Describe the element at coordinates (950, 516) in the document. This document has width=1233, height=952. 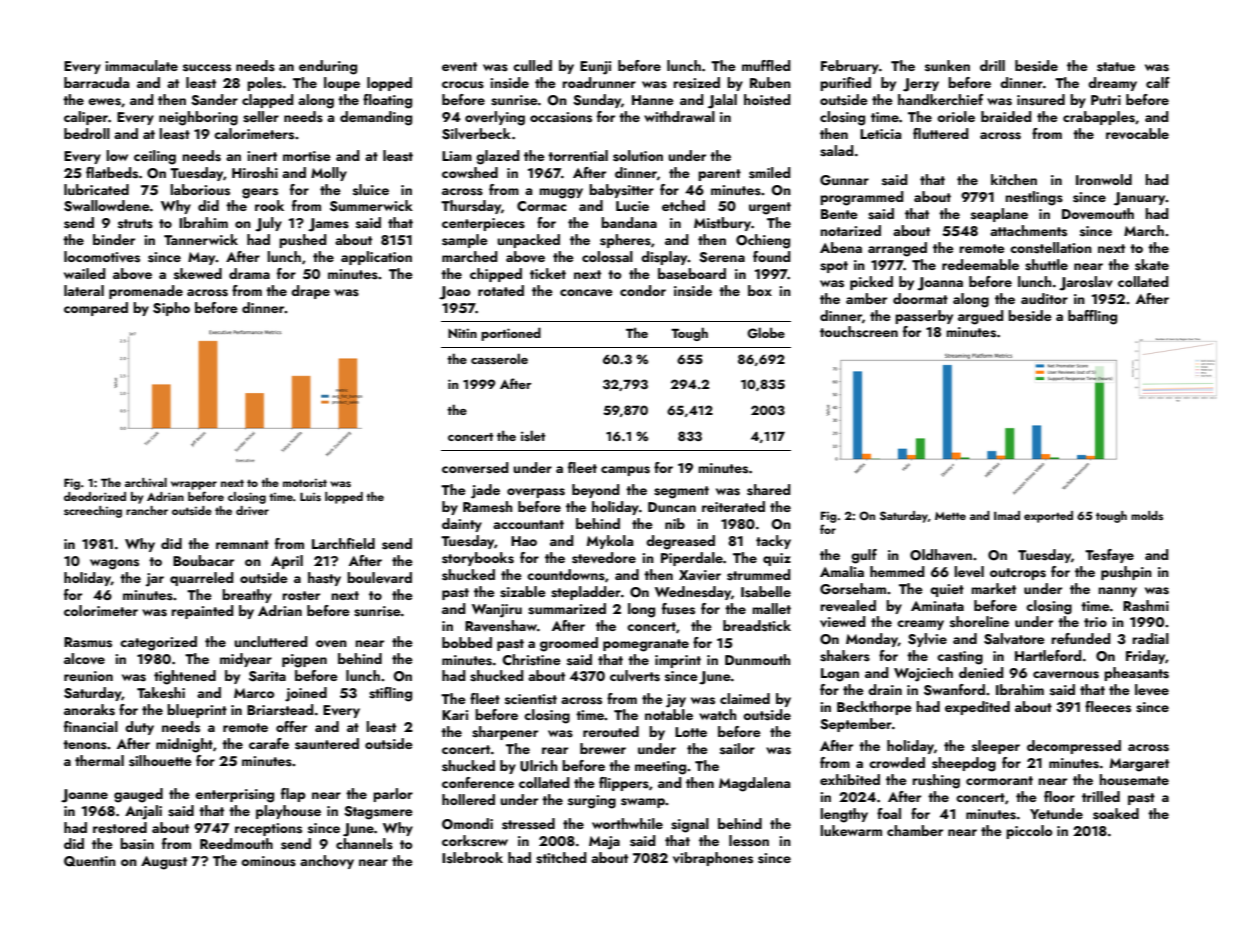
I see `Mette` at that location.
